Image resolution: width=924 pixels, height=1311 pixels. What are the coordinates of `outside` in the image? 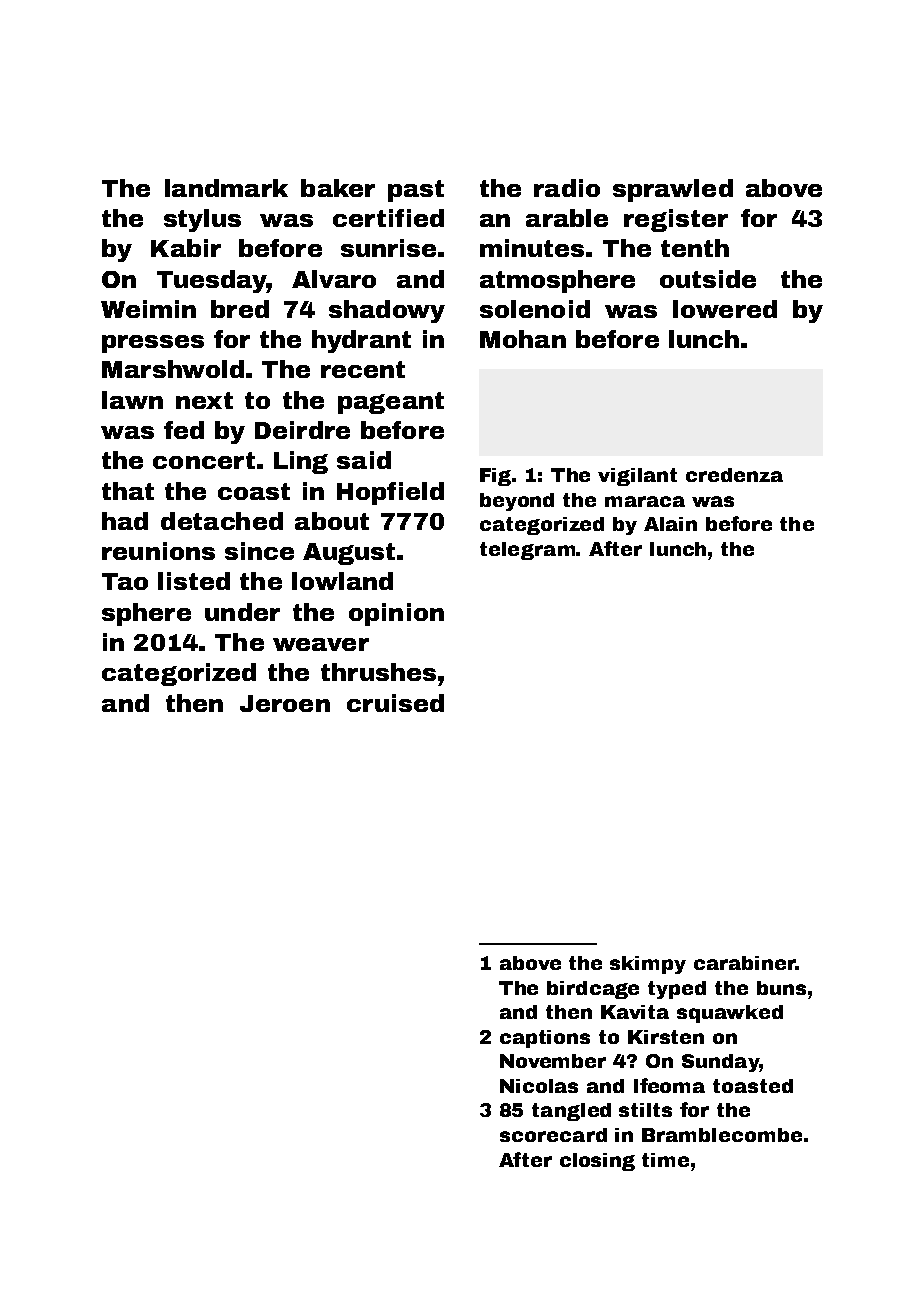 It's located at (708, 279).
